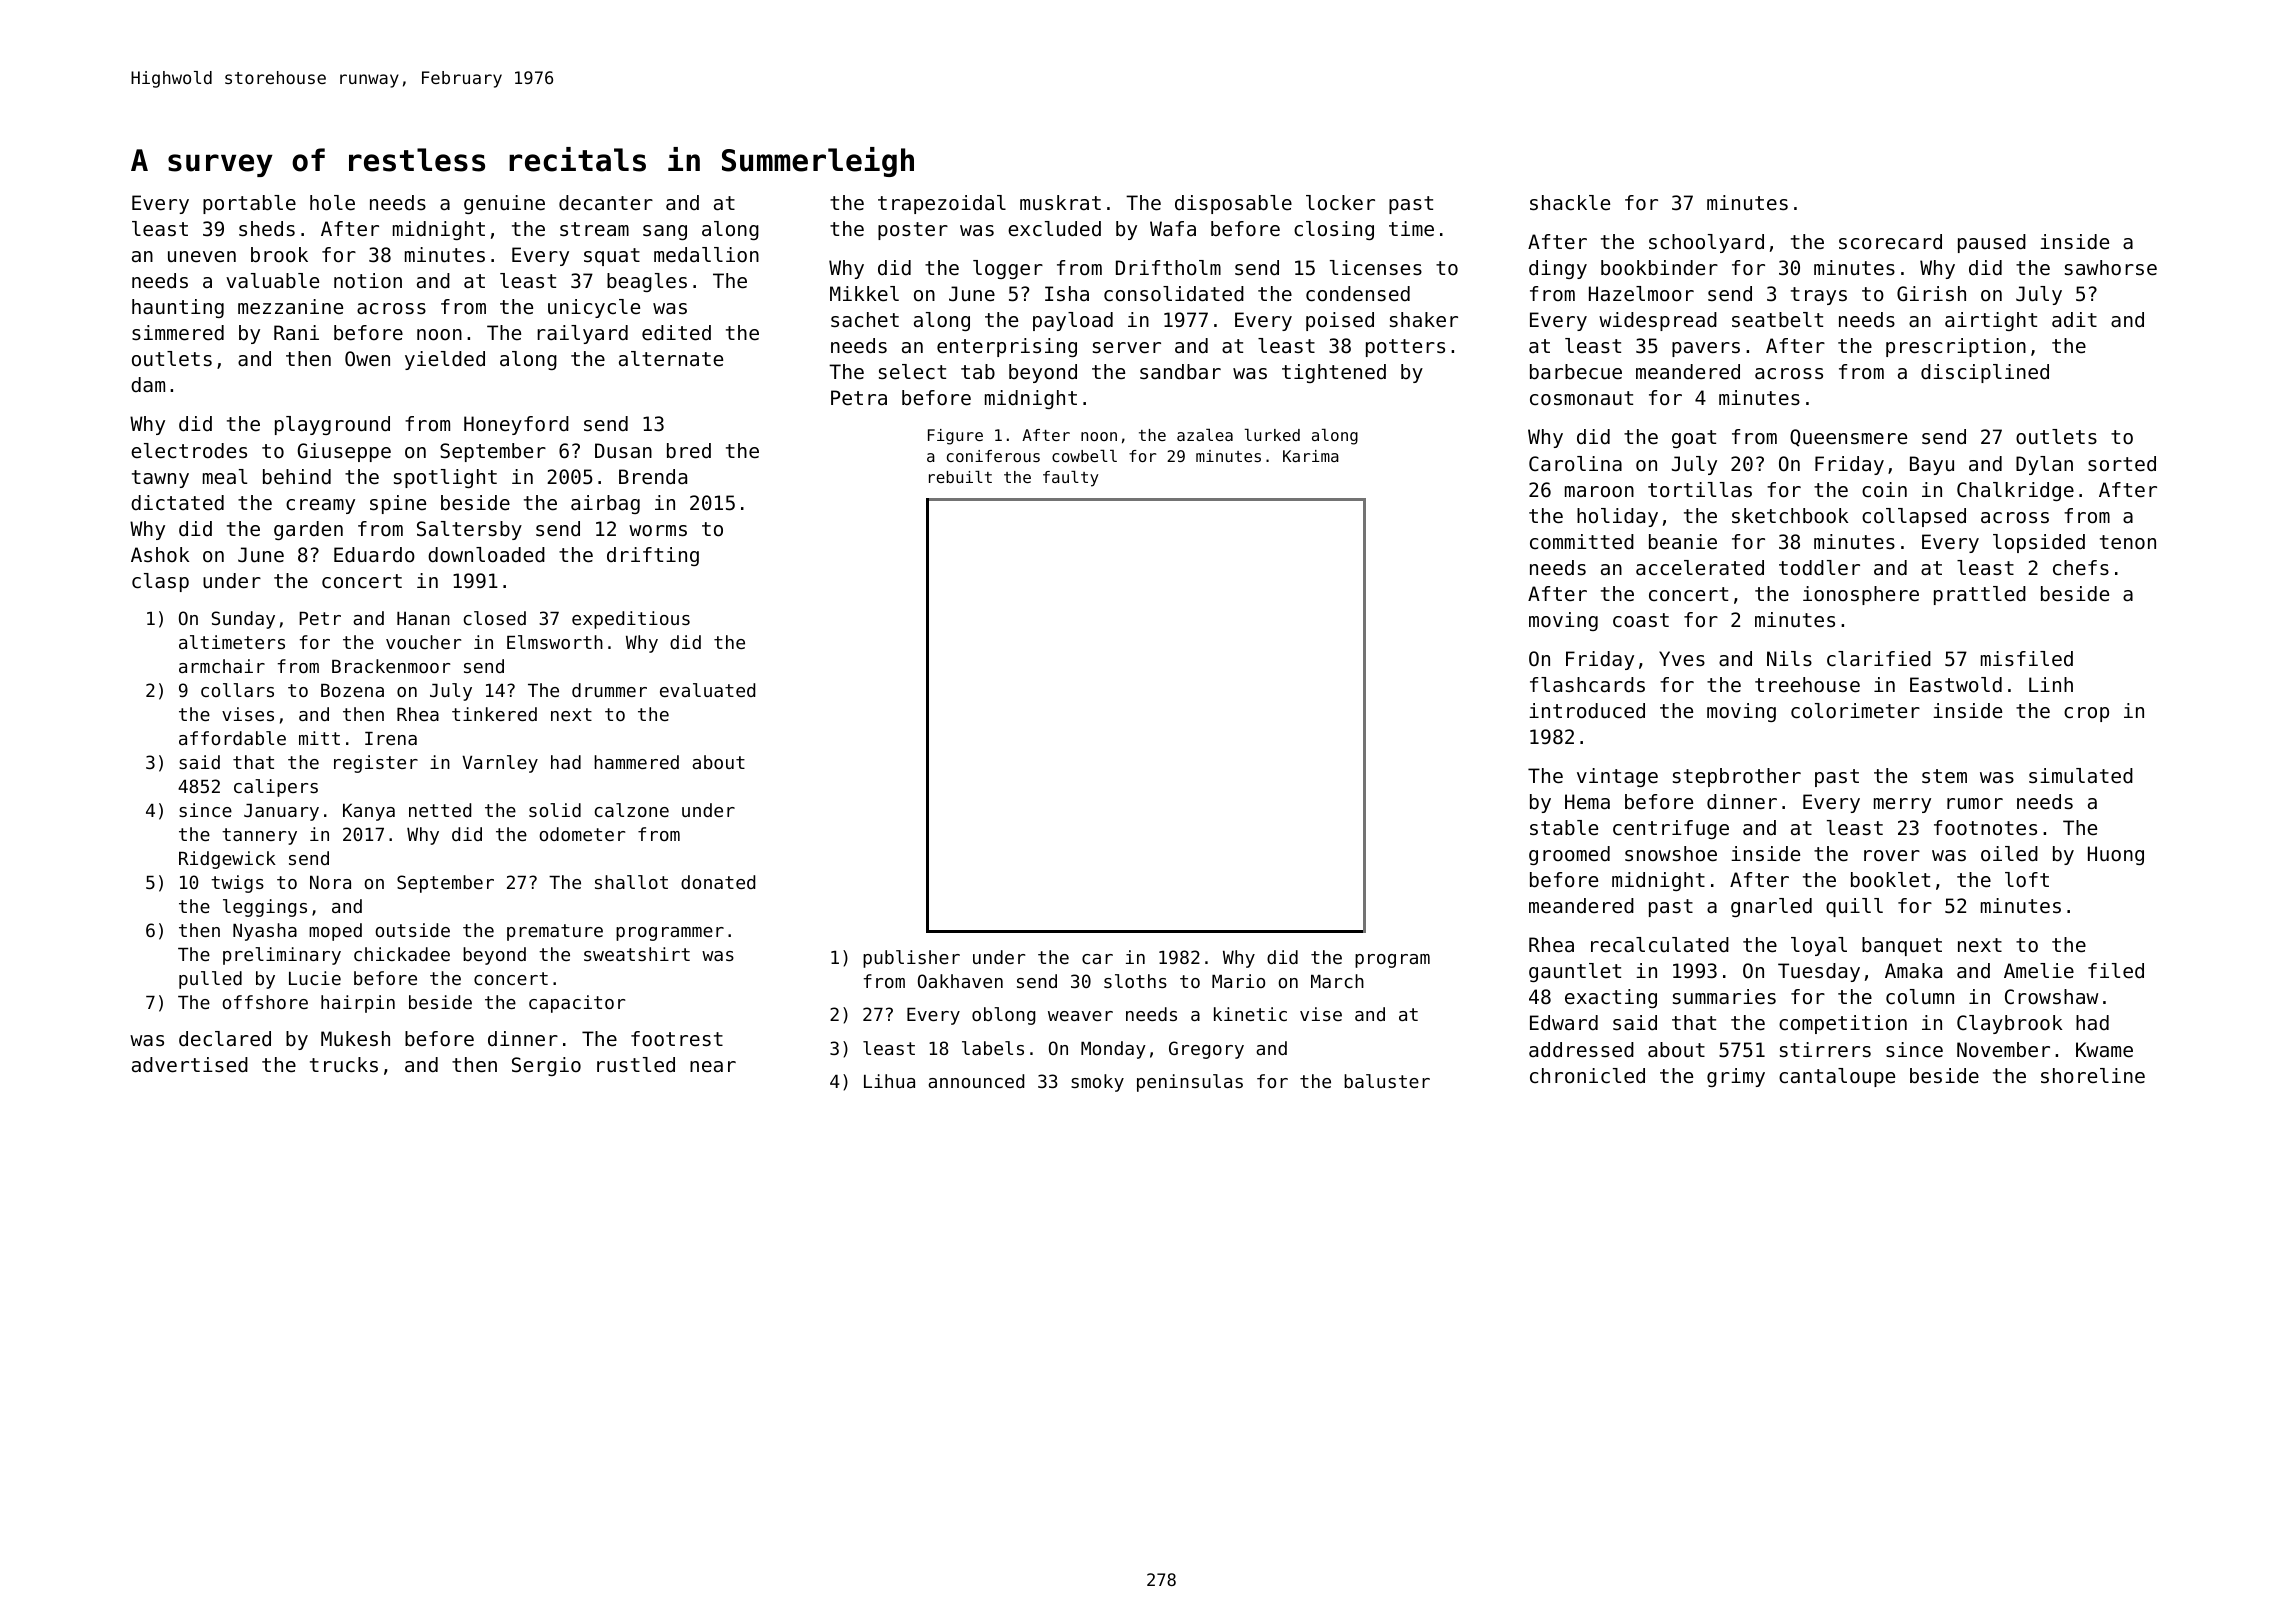 The width and height of the image is (2292, 1620). What do you see at coordinates (355, 1039) in the image?
I see `Mukesh` at bounding box center [355, 1039].
